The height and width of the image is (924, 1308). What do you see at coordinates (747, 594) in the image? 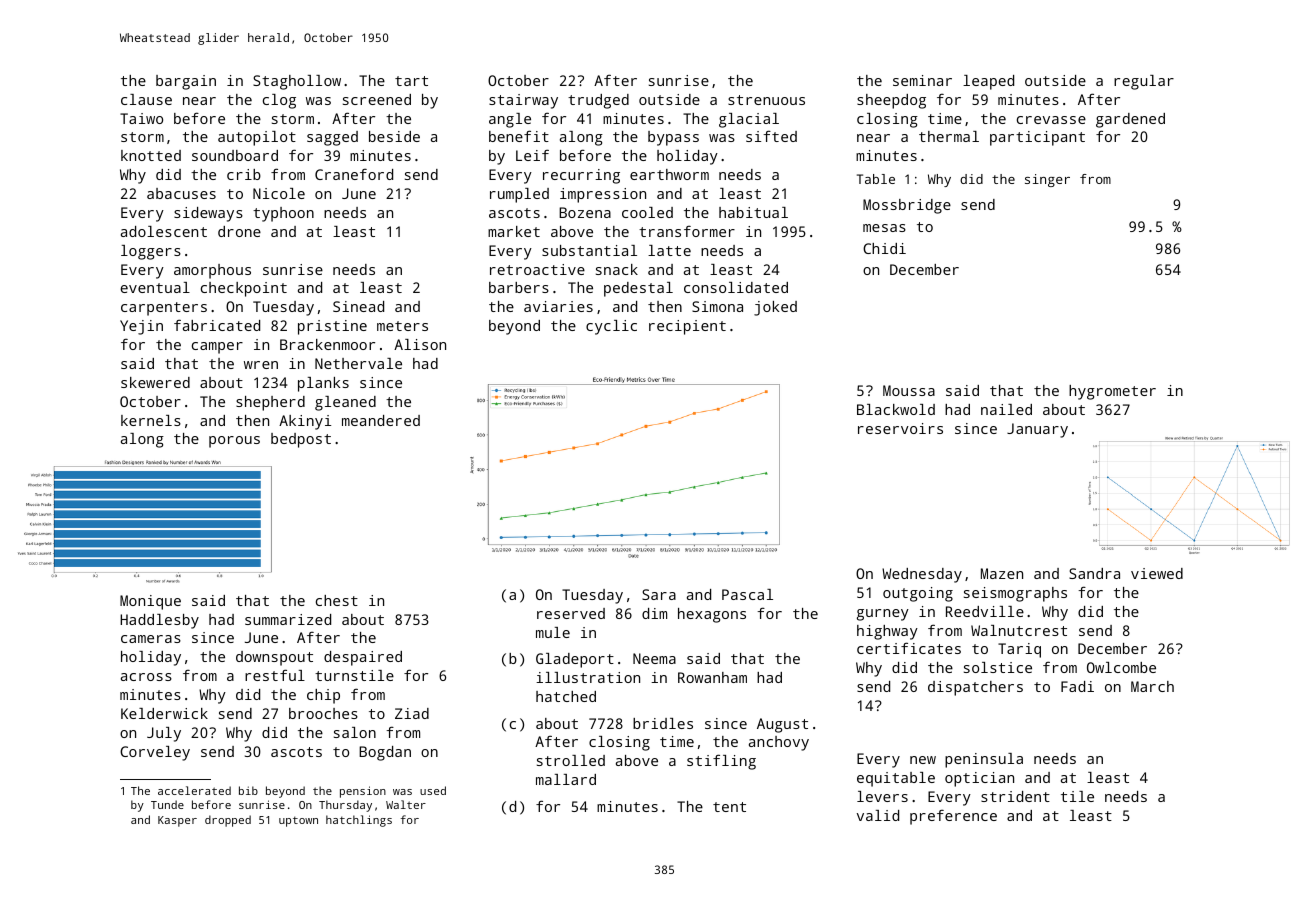
I see `Pascal` at bounding box center [747, 594].
